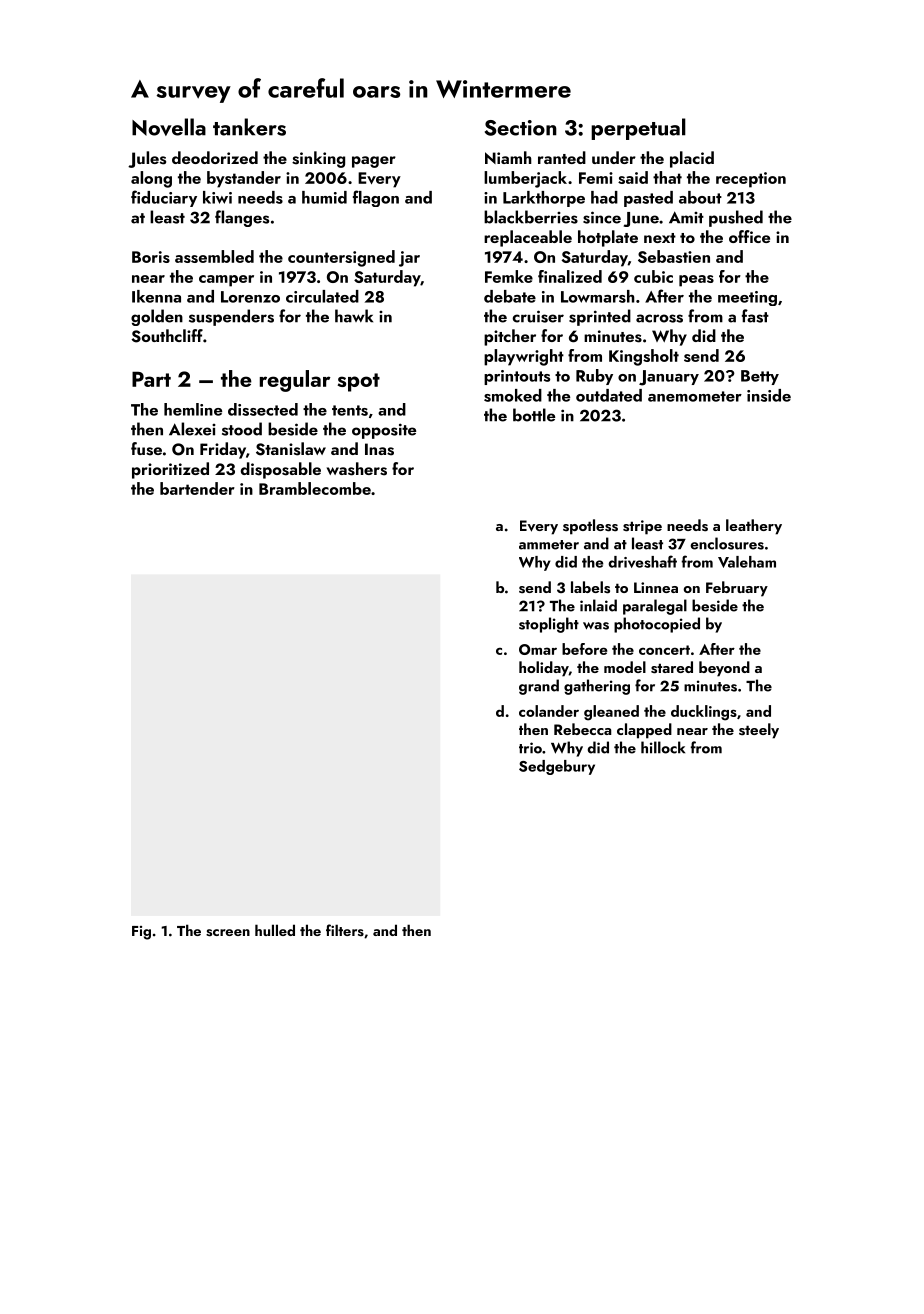 The height and width of the document is (1314, 924). Describe the element at coordinates (376, 198) in the document. I see `flagon` at that location.
